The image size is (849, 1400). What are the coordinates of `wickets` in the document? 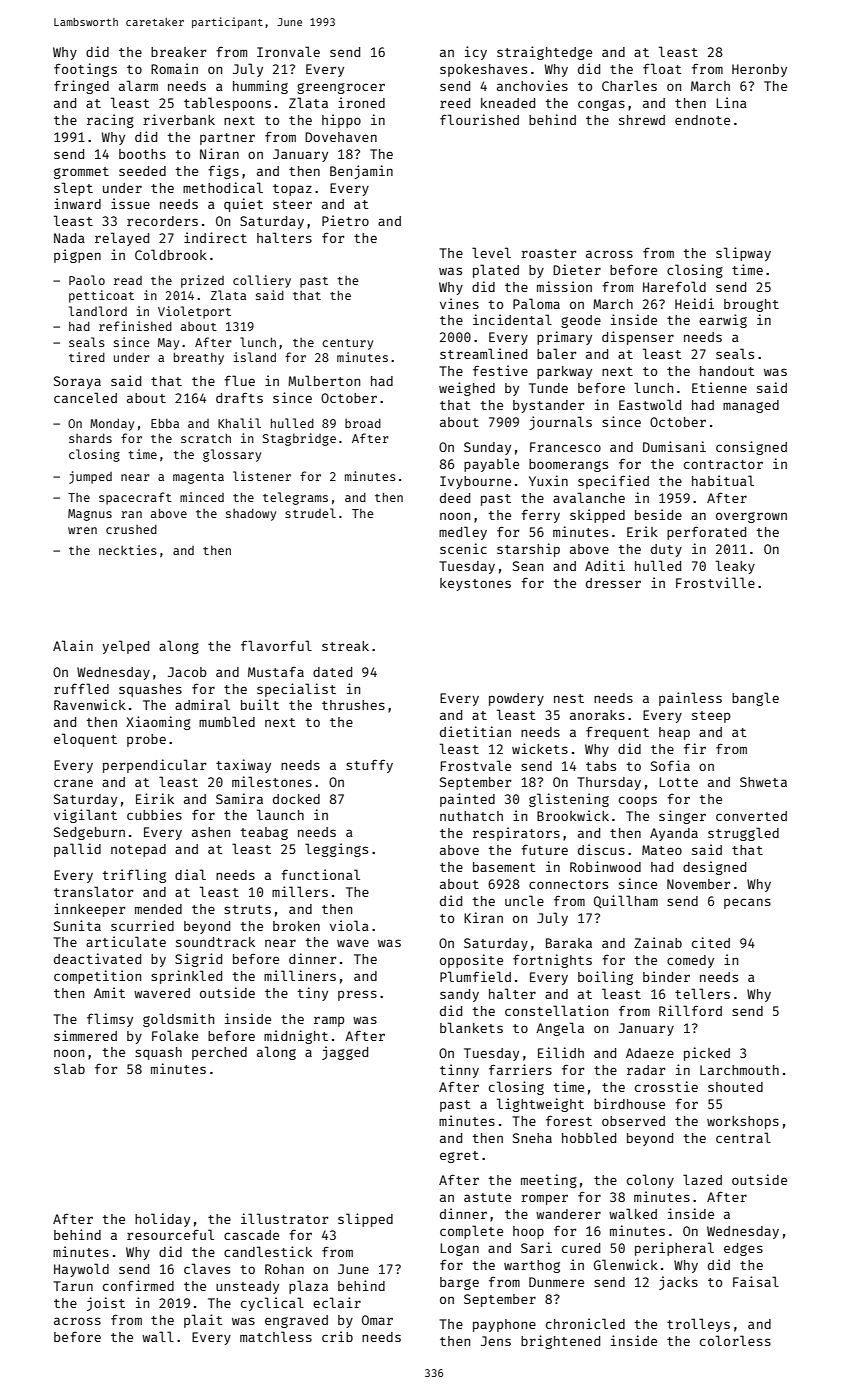 It's located at (540, 748).
